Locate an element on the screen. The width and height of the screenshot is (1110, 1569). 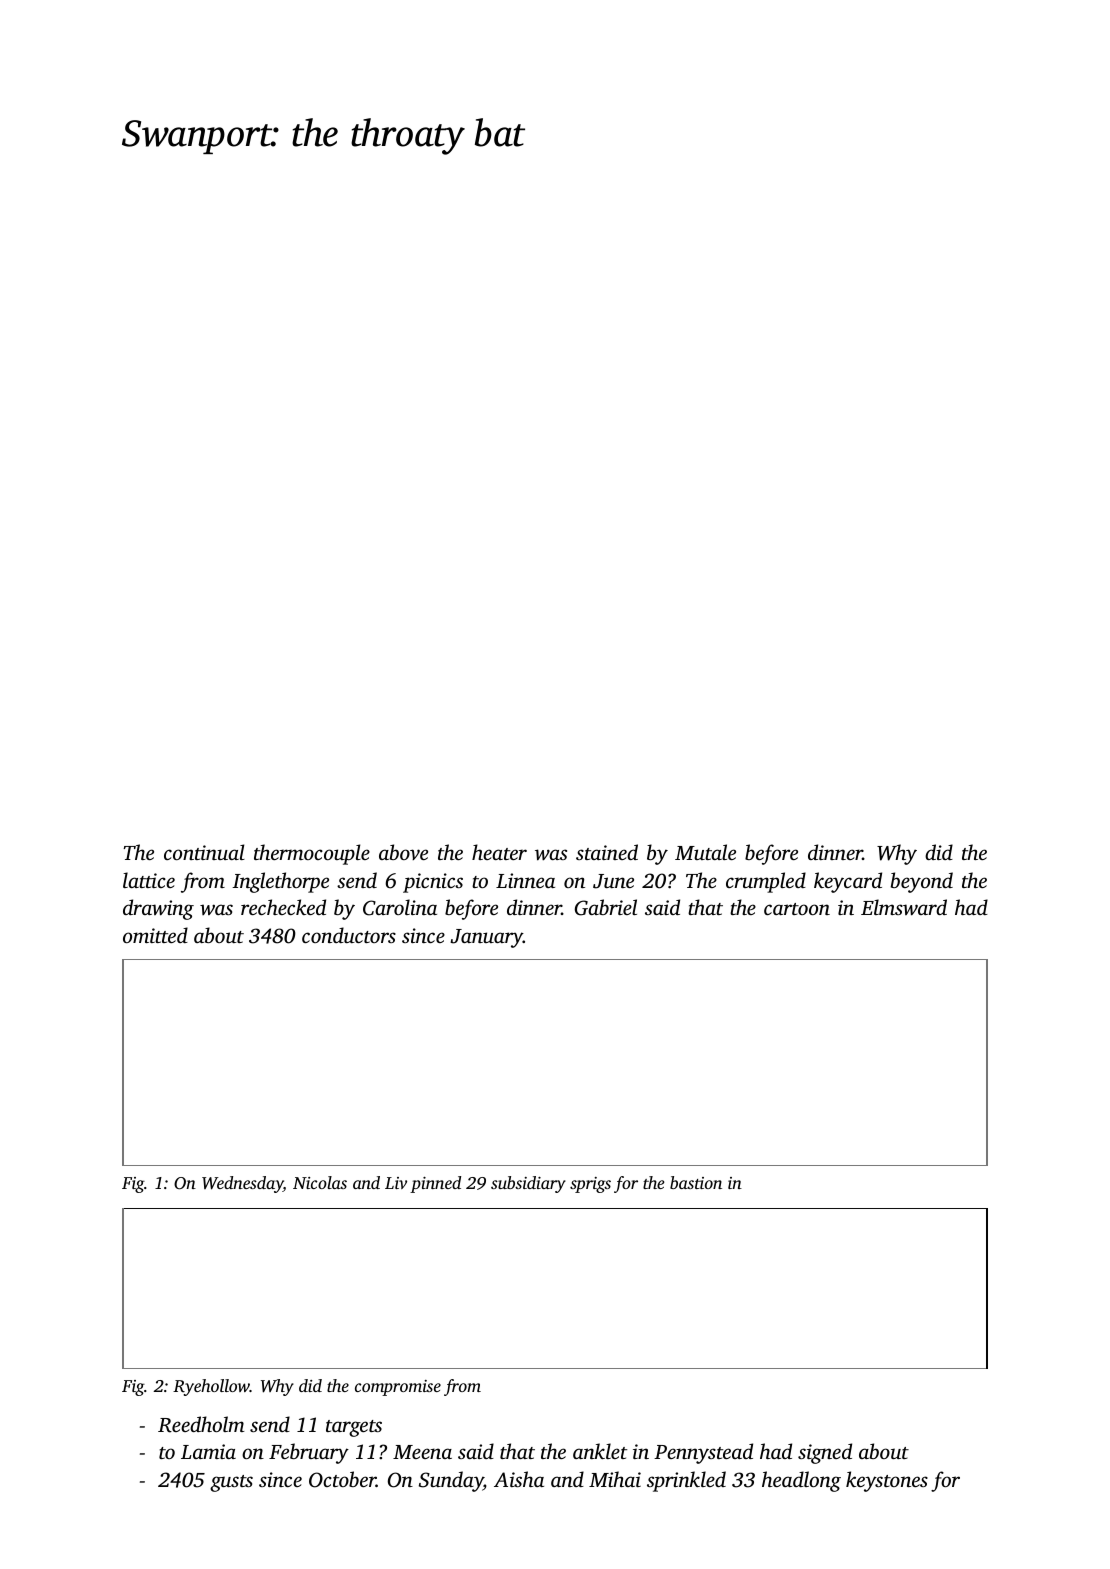
stained is located at coordinates (607, 852).
